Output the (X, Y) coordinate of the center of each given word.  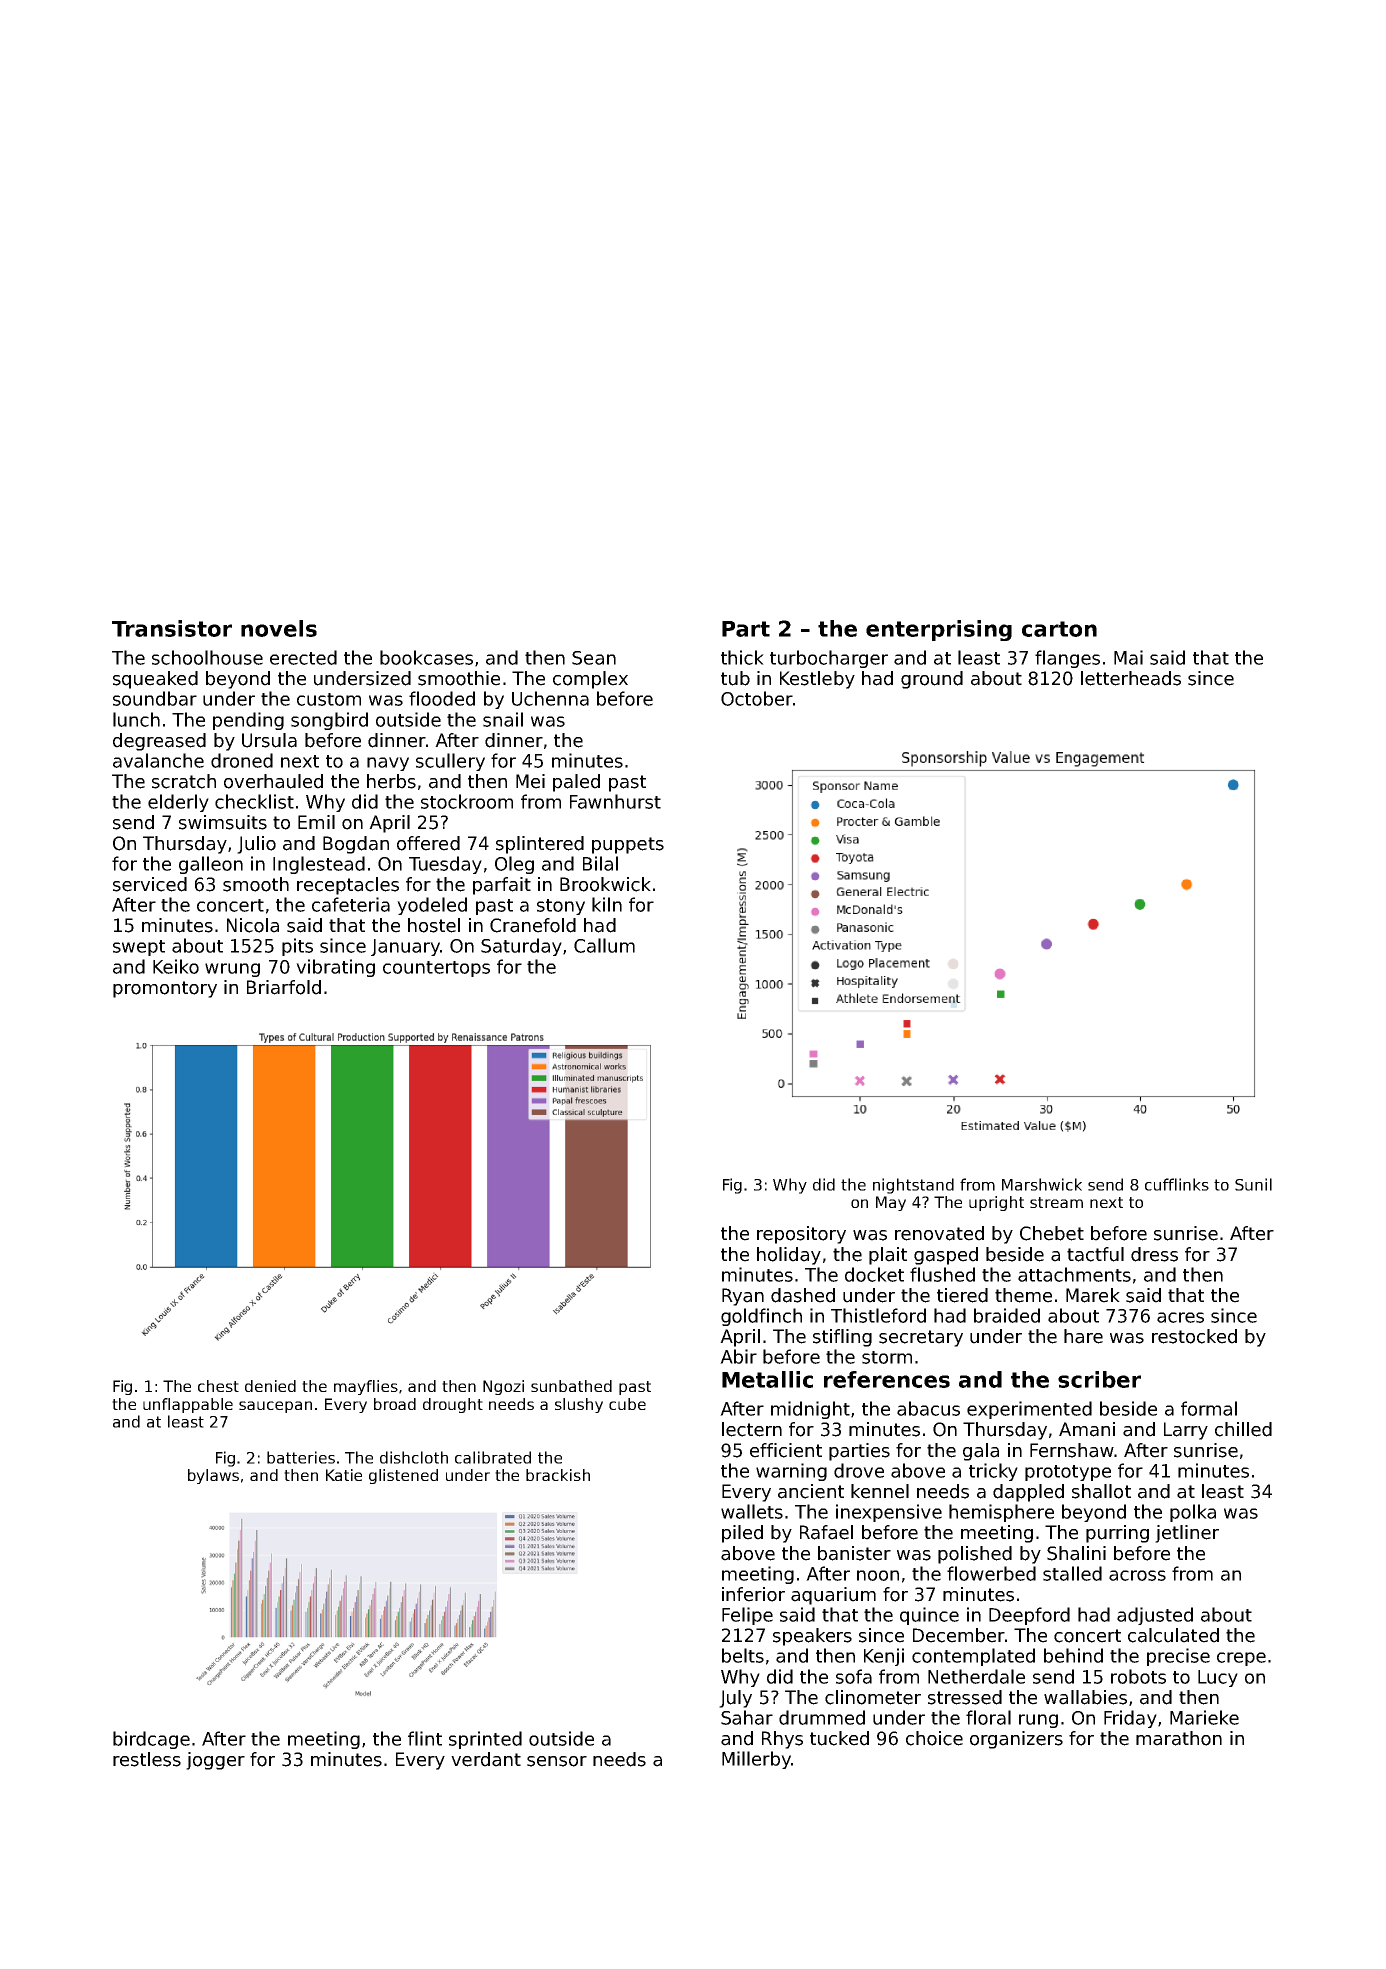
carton (1059, 629)
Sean (594, 658)
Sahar (747, 1717)
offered (428, 843)
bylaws (213, 1476)
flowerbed (991, 1573)
